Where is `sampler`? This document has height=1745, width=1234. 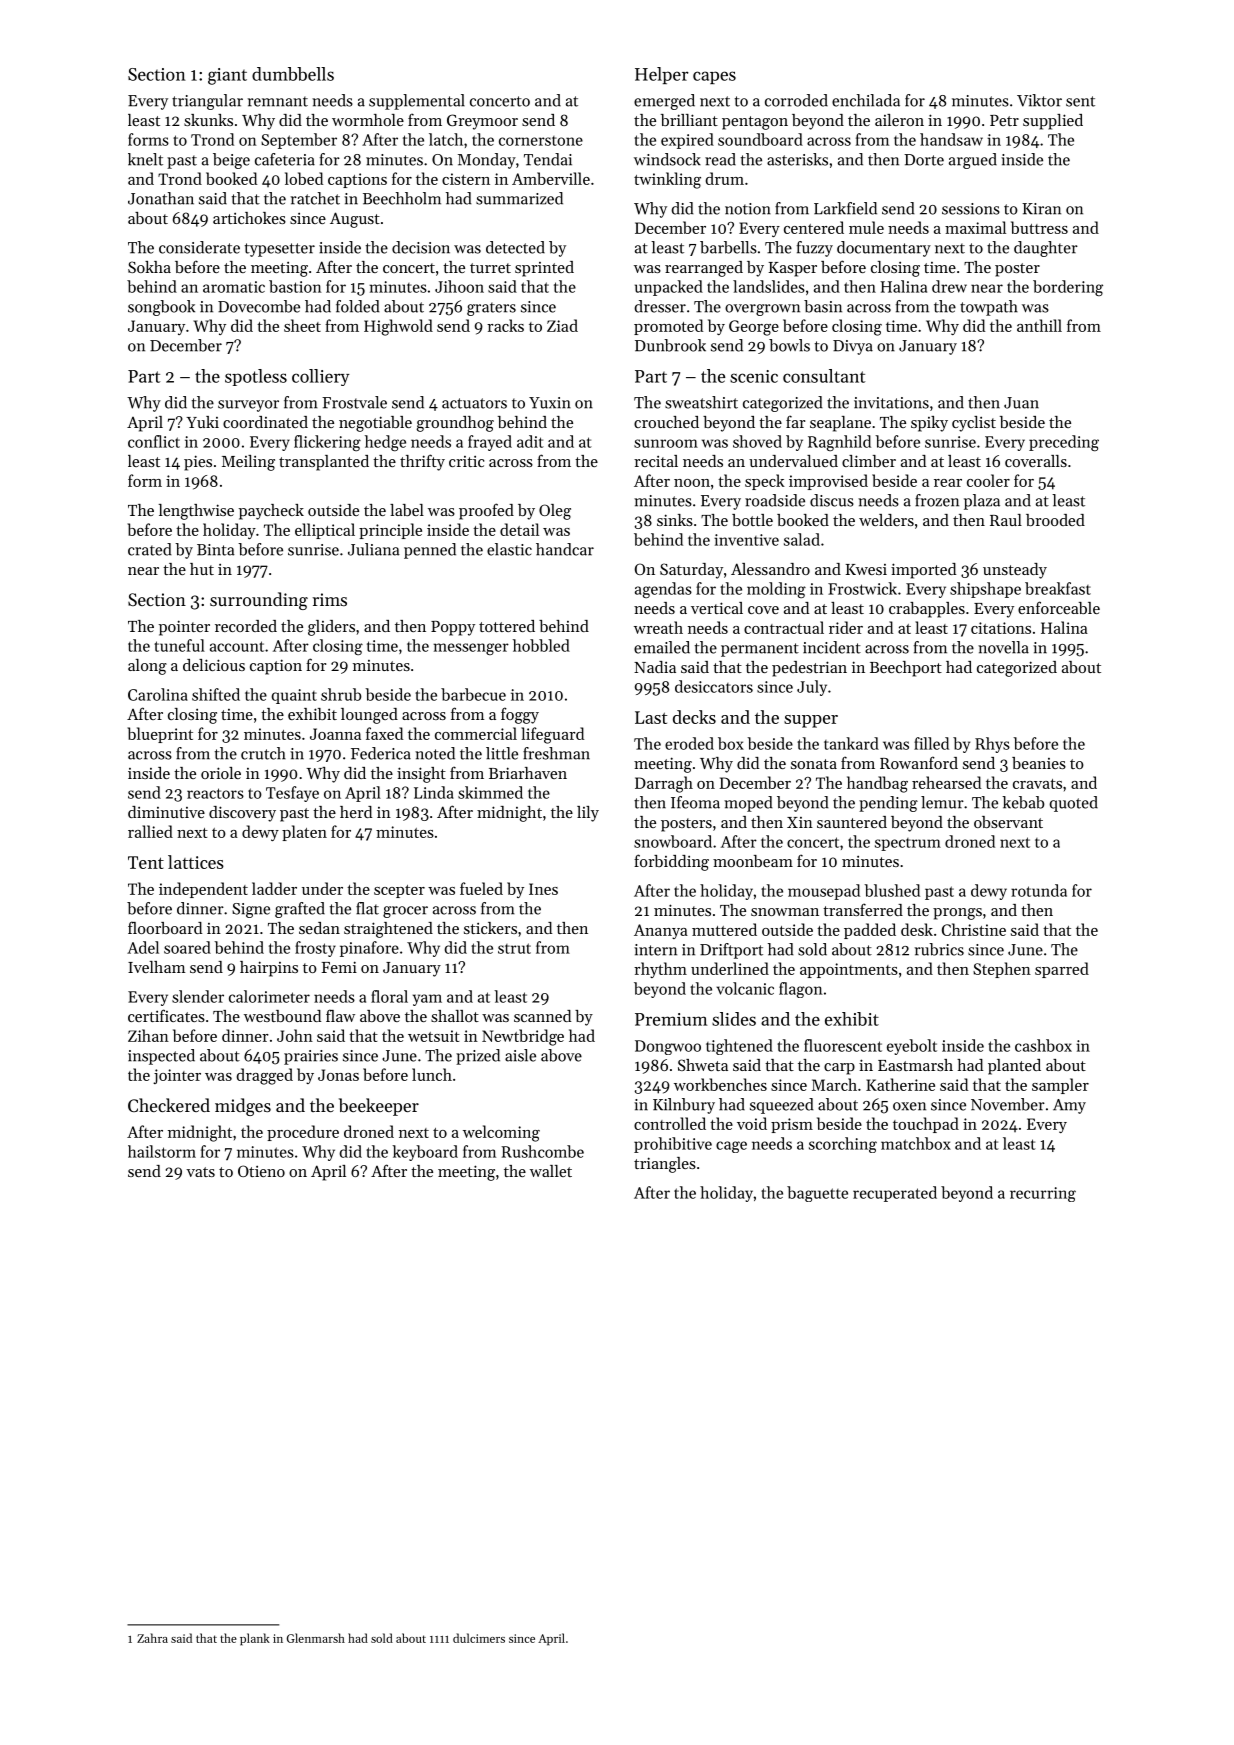 sampler is located at coordinates (1060, 1086).
